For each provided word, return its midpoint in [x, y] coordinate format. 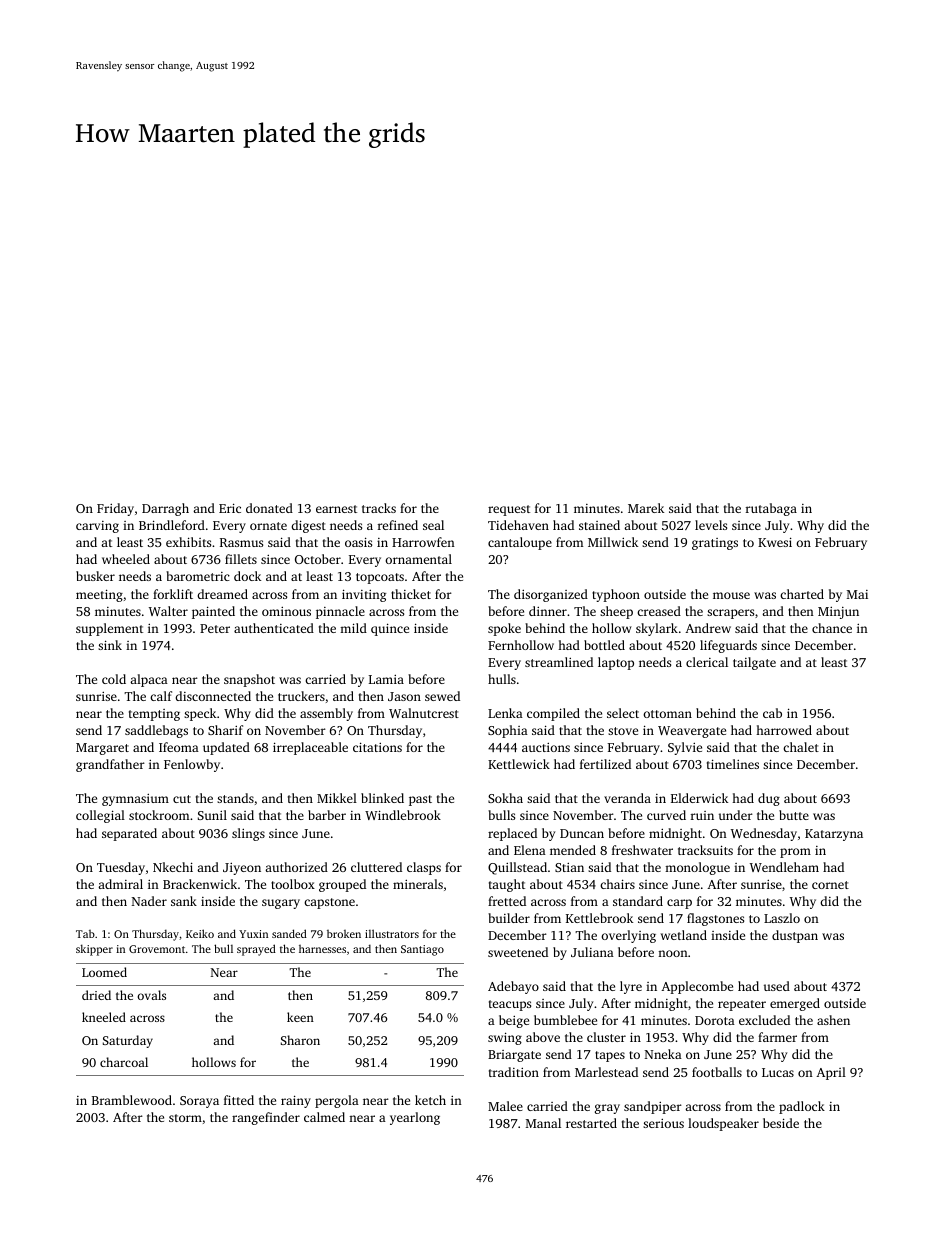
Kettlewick [519, 764]
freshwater [642, 850]
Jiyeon [242, 869]
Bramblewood [132, 1100]
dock [247, 576]
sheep [616, 612]
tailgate [754, 663]
